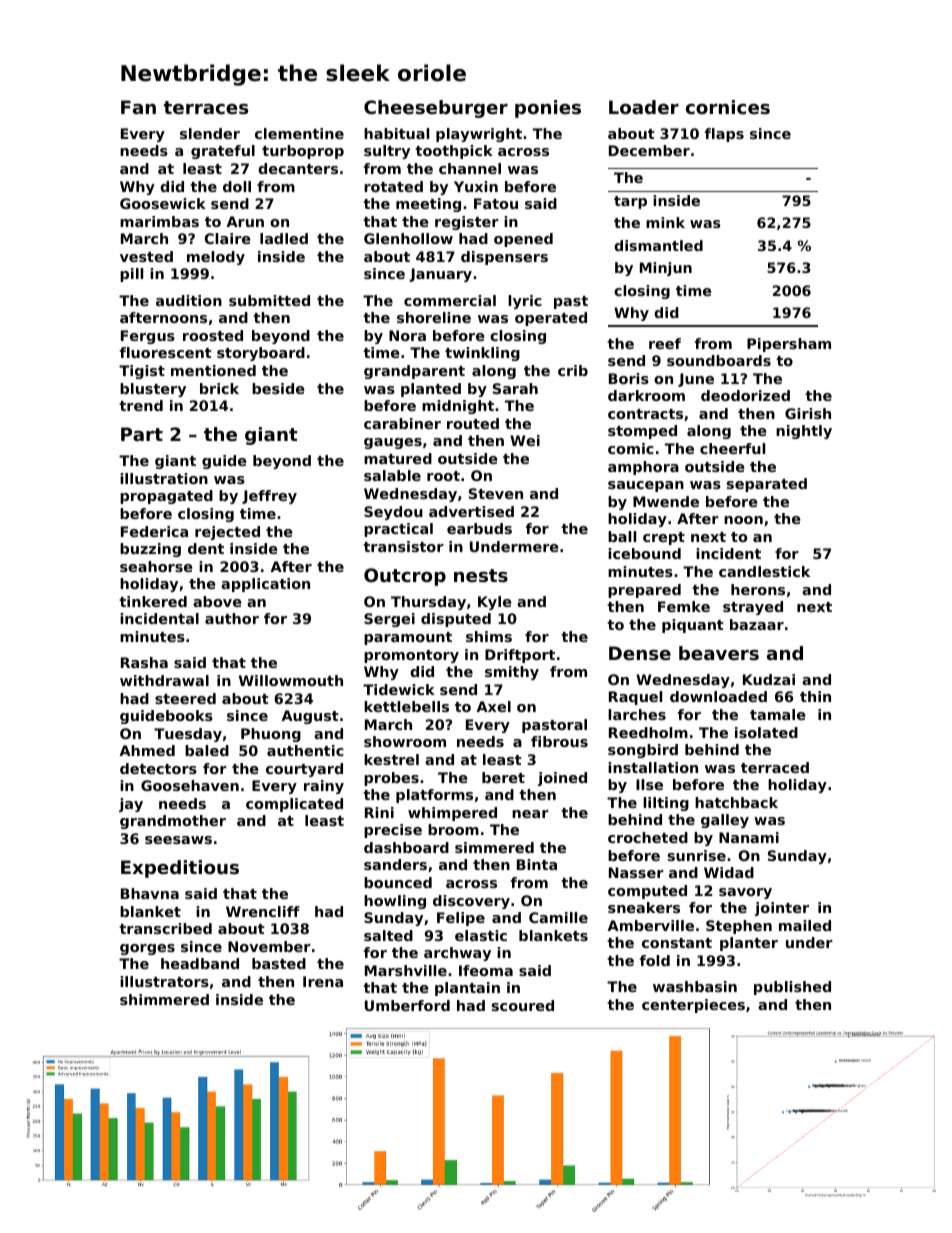  What do you see at coordinates (769, 679) in the document?
I see `Kudzai` at bounding box center [769, 679].
